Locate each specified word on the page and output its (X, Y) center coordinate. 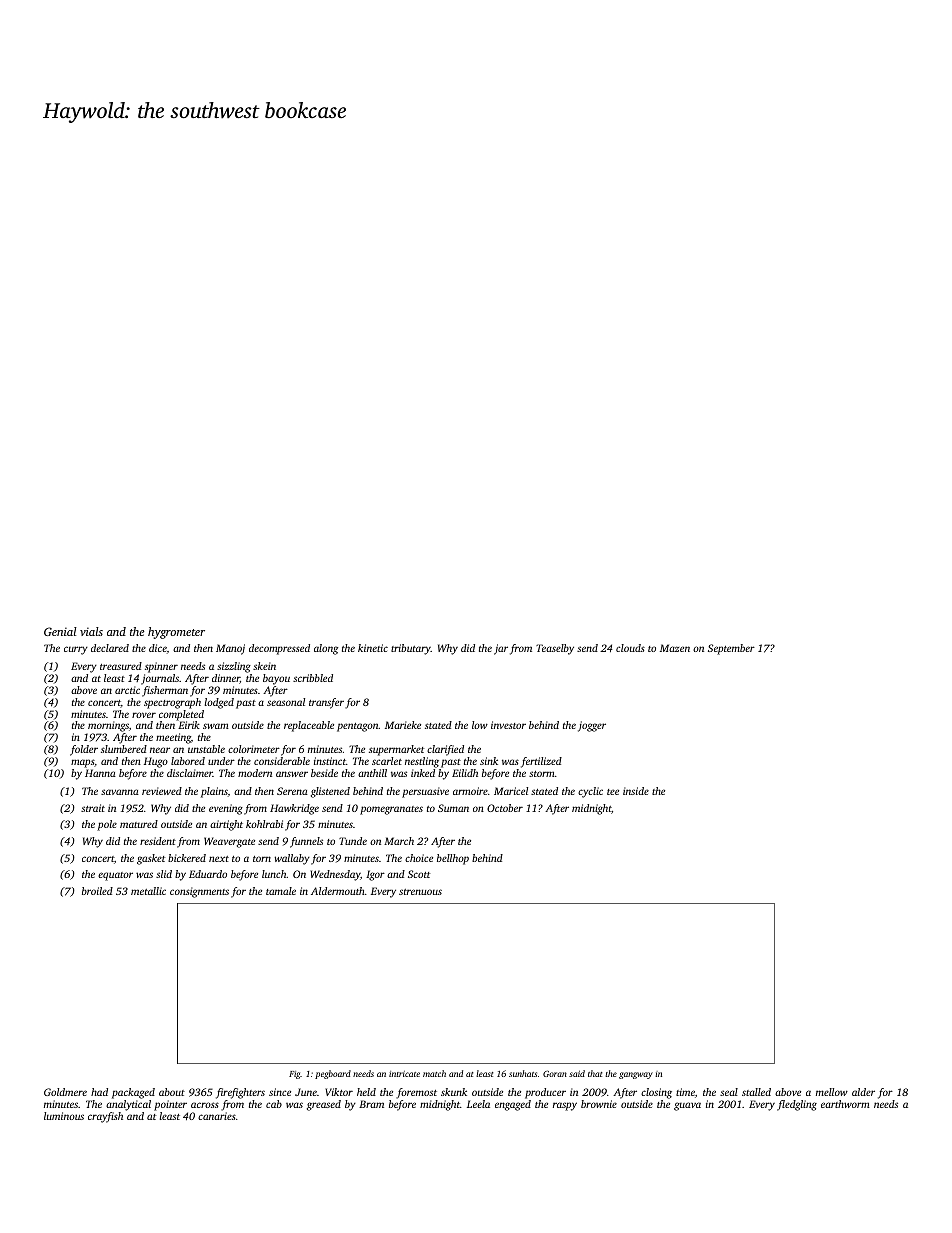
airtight (226, 825)
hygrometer (176, 633)
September (731, 649)
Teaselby (555, 649)
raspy (565, 1106)
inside (636, 791)
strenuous (420, 892)
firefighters (240, 1093)
